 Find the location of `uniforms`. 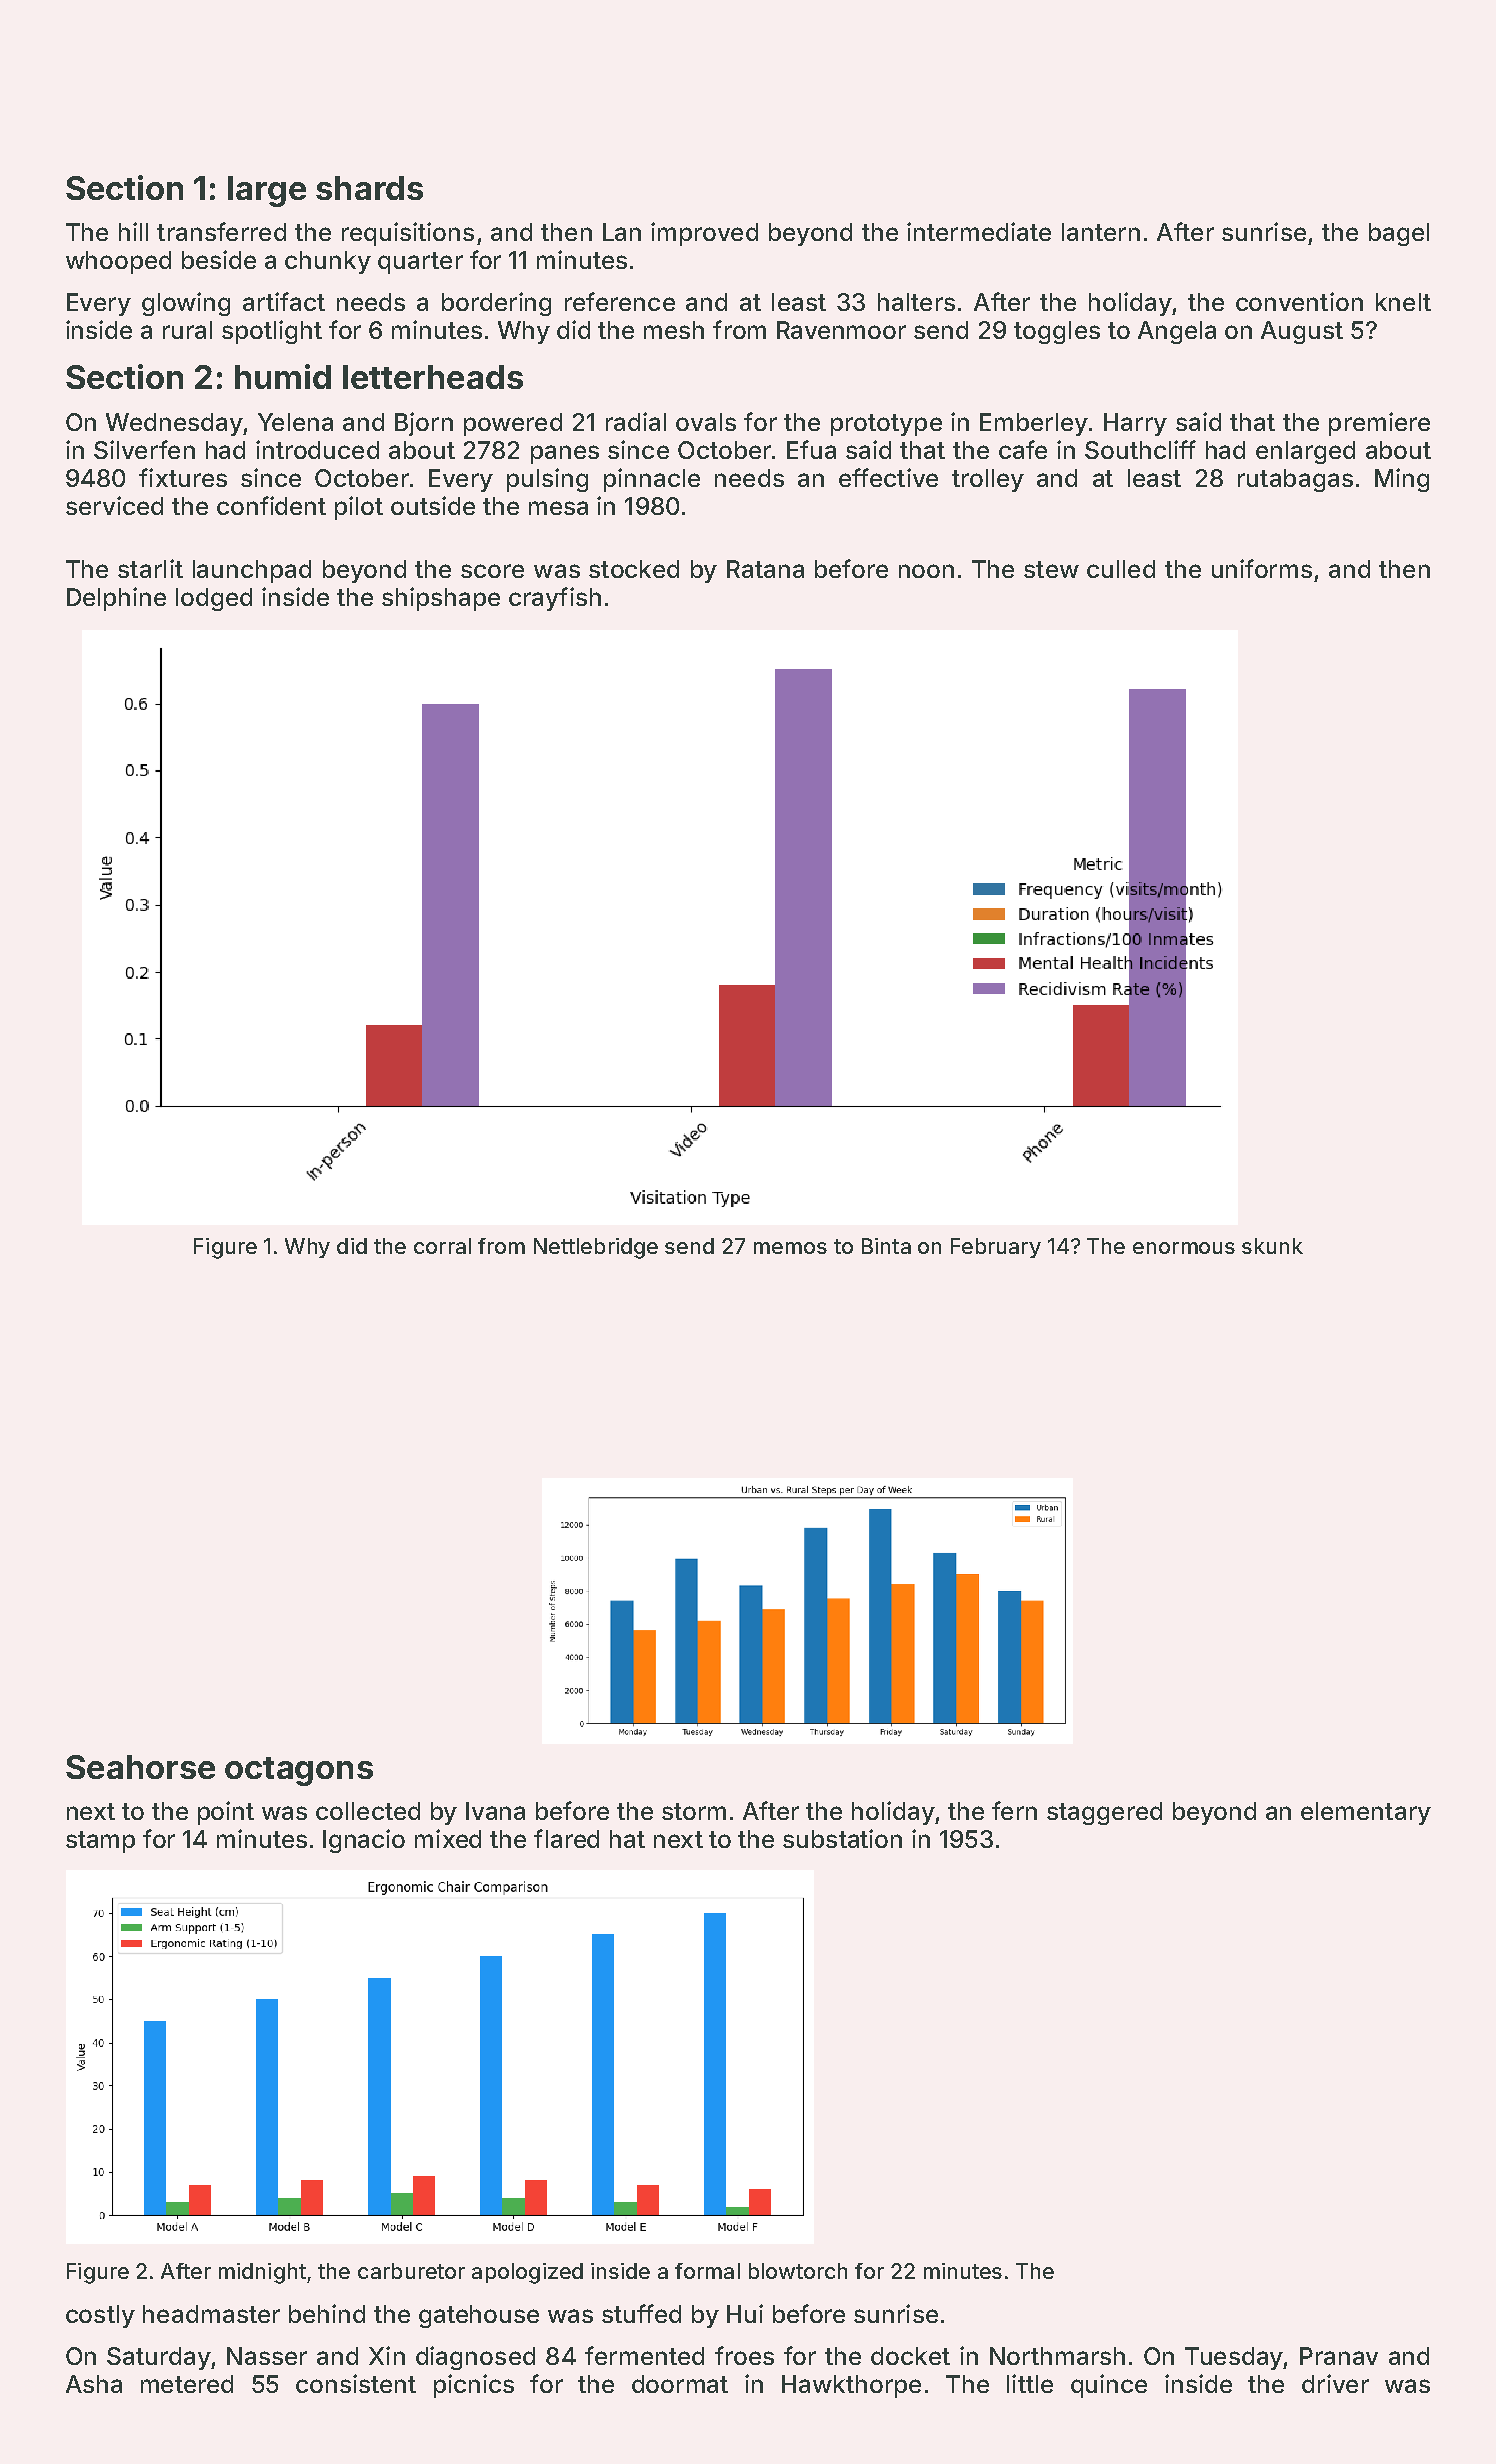

uniforms is located at coordinates (1262, 568).
